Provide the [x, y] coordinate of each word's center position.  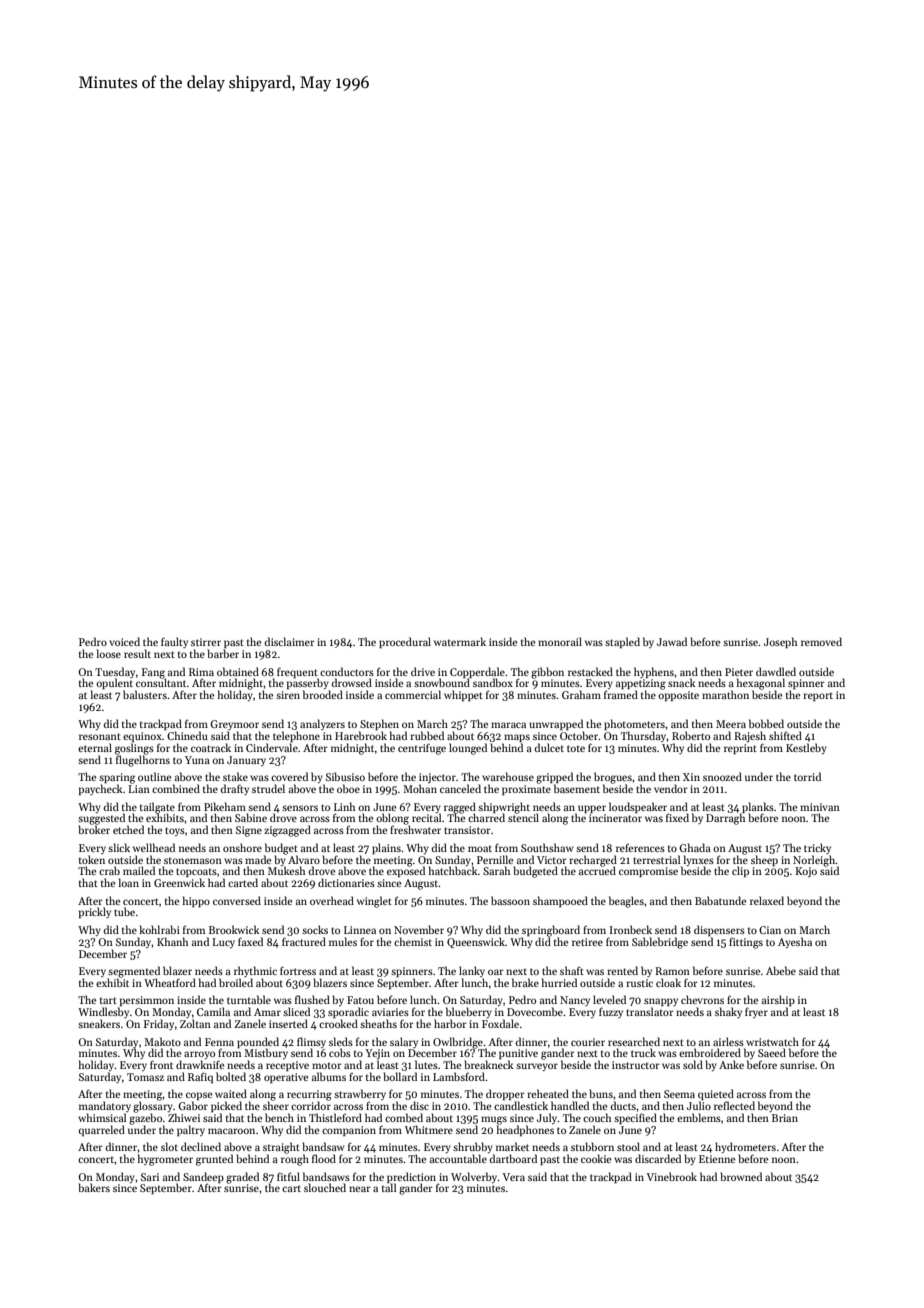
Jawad [672, 641]
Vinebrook [671, 1176]
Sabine [251, 817]
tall [389, 1188]
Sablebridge [660, 943]
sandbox [493, 682]
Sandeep [203, 1178]
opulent [114, 684]
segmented [134, 972]
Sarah [496, 870]
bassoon [510, 900]
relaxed [767, 900]
